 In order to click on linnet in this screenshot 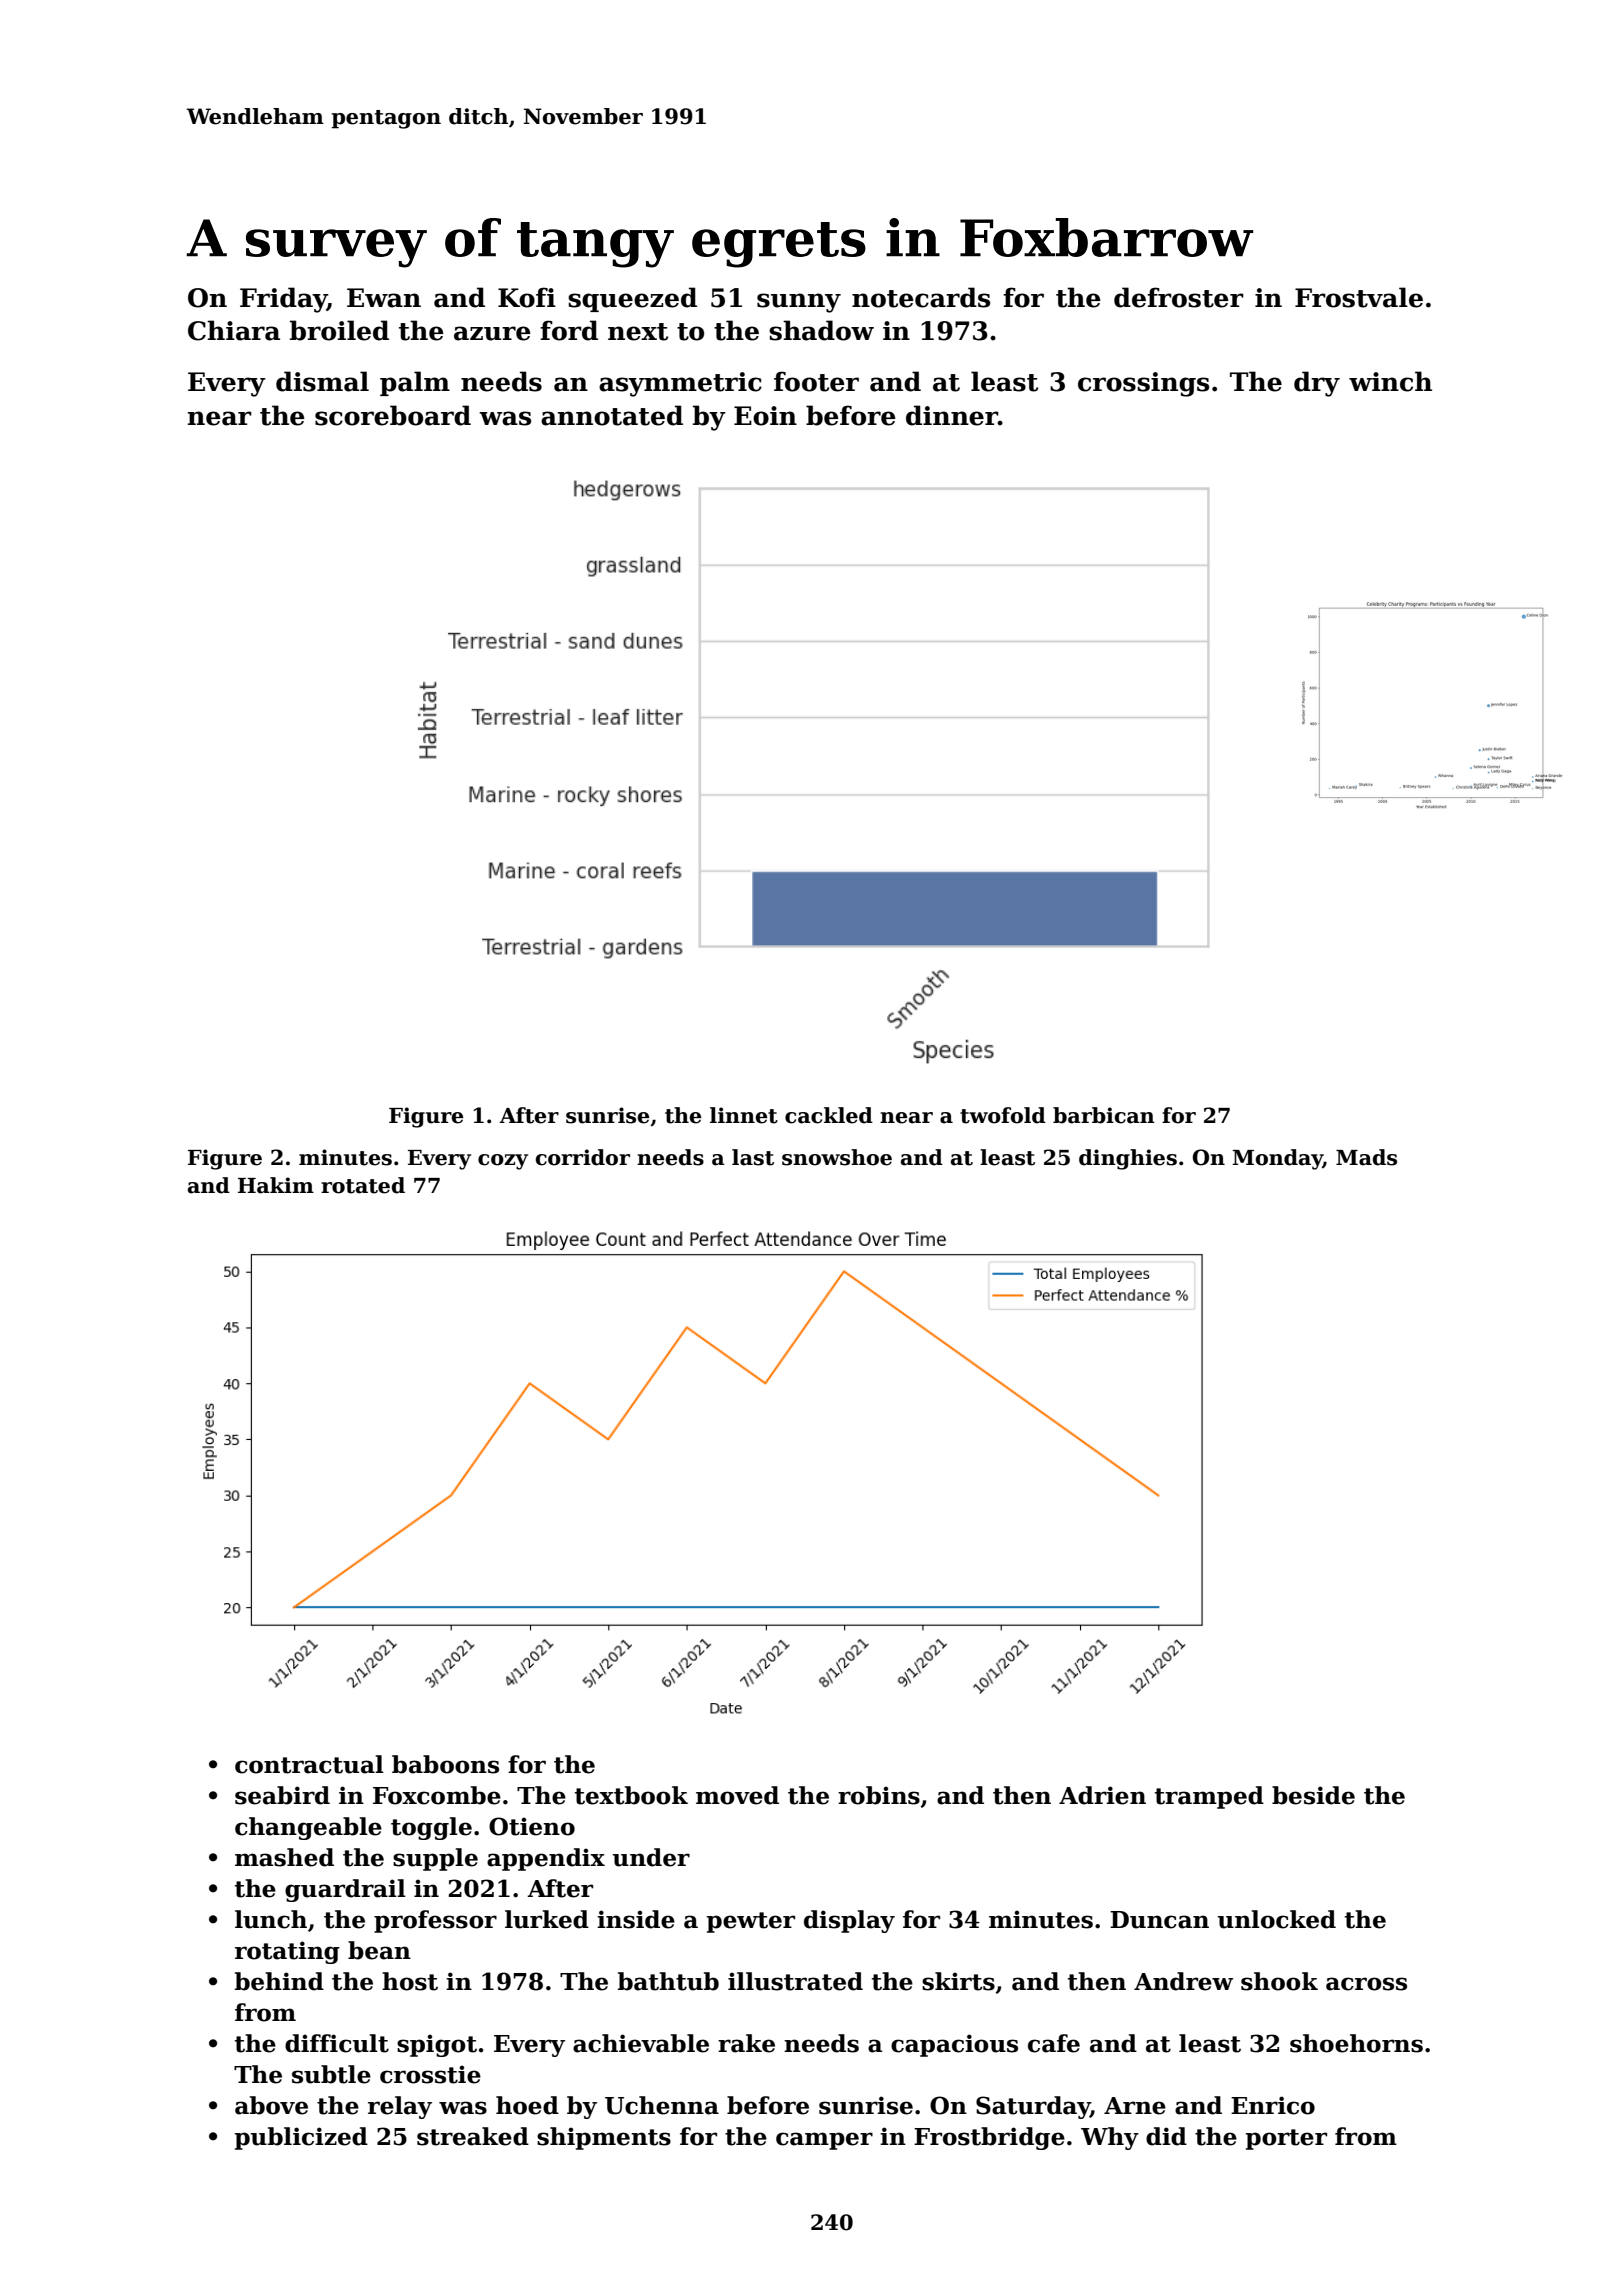, I will do `click(744, 1115)`.
